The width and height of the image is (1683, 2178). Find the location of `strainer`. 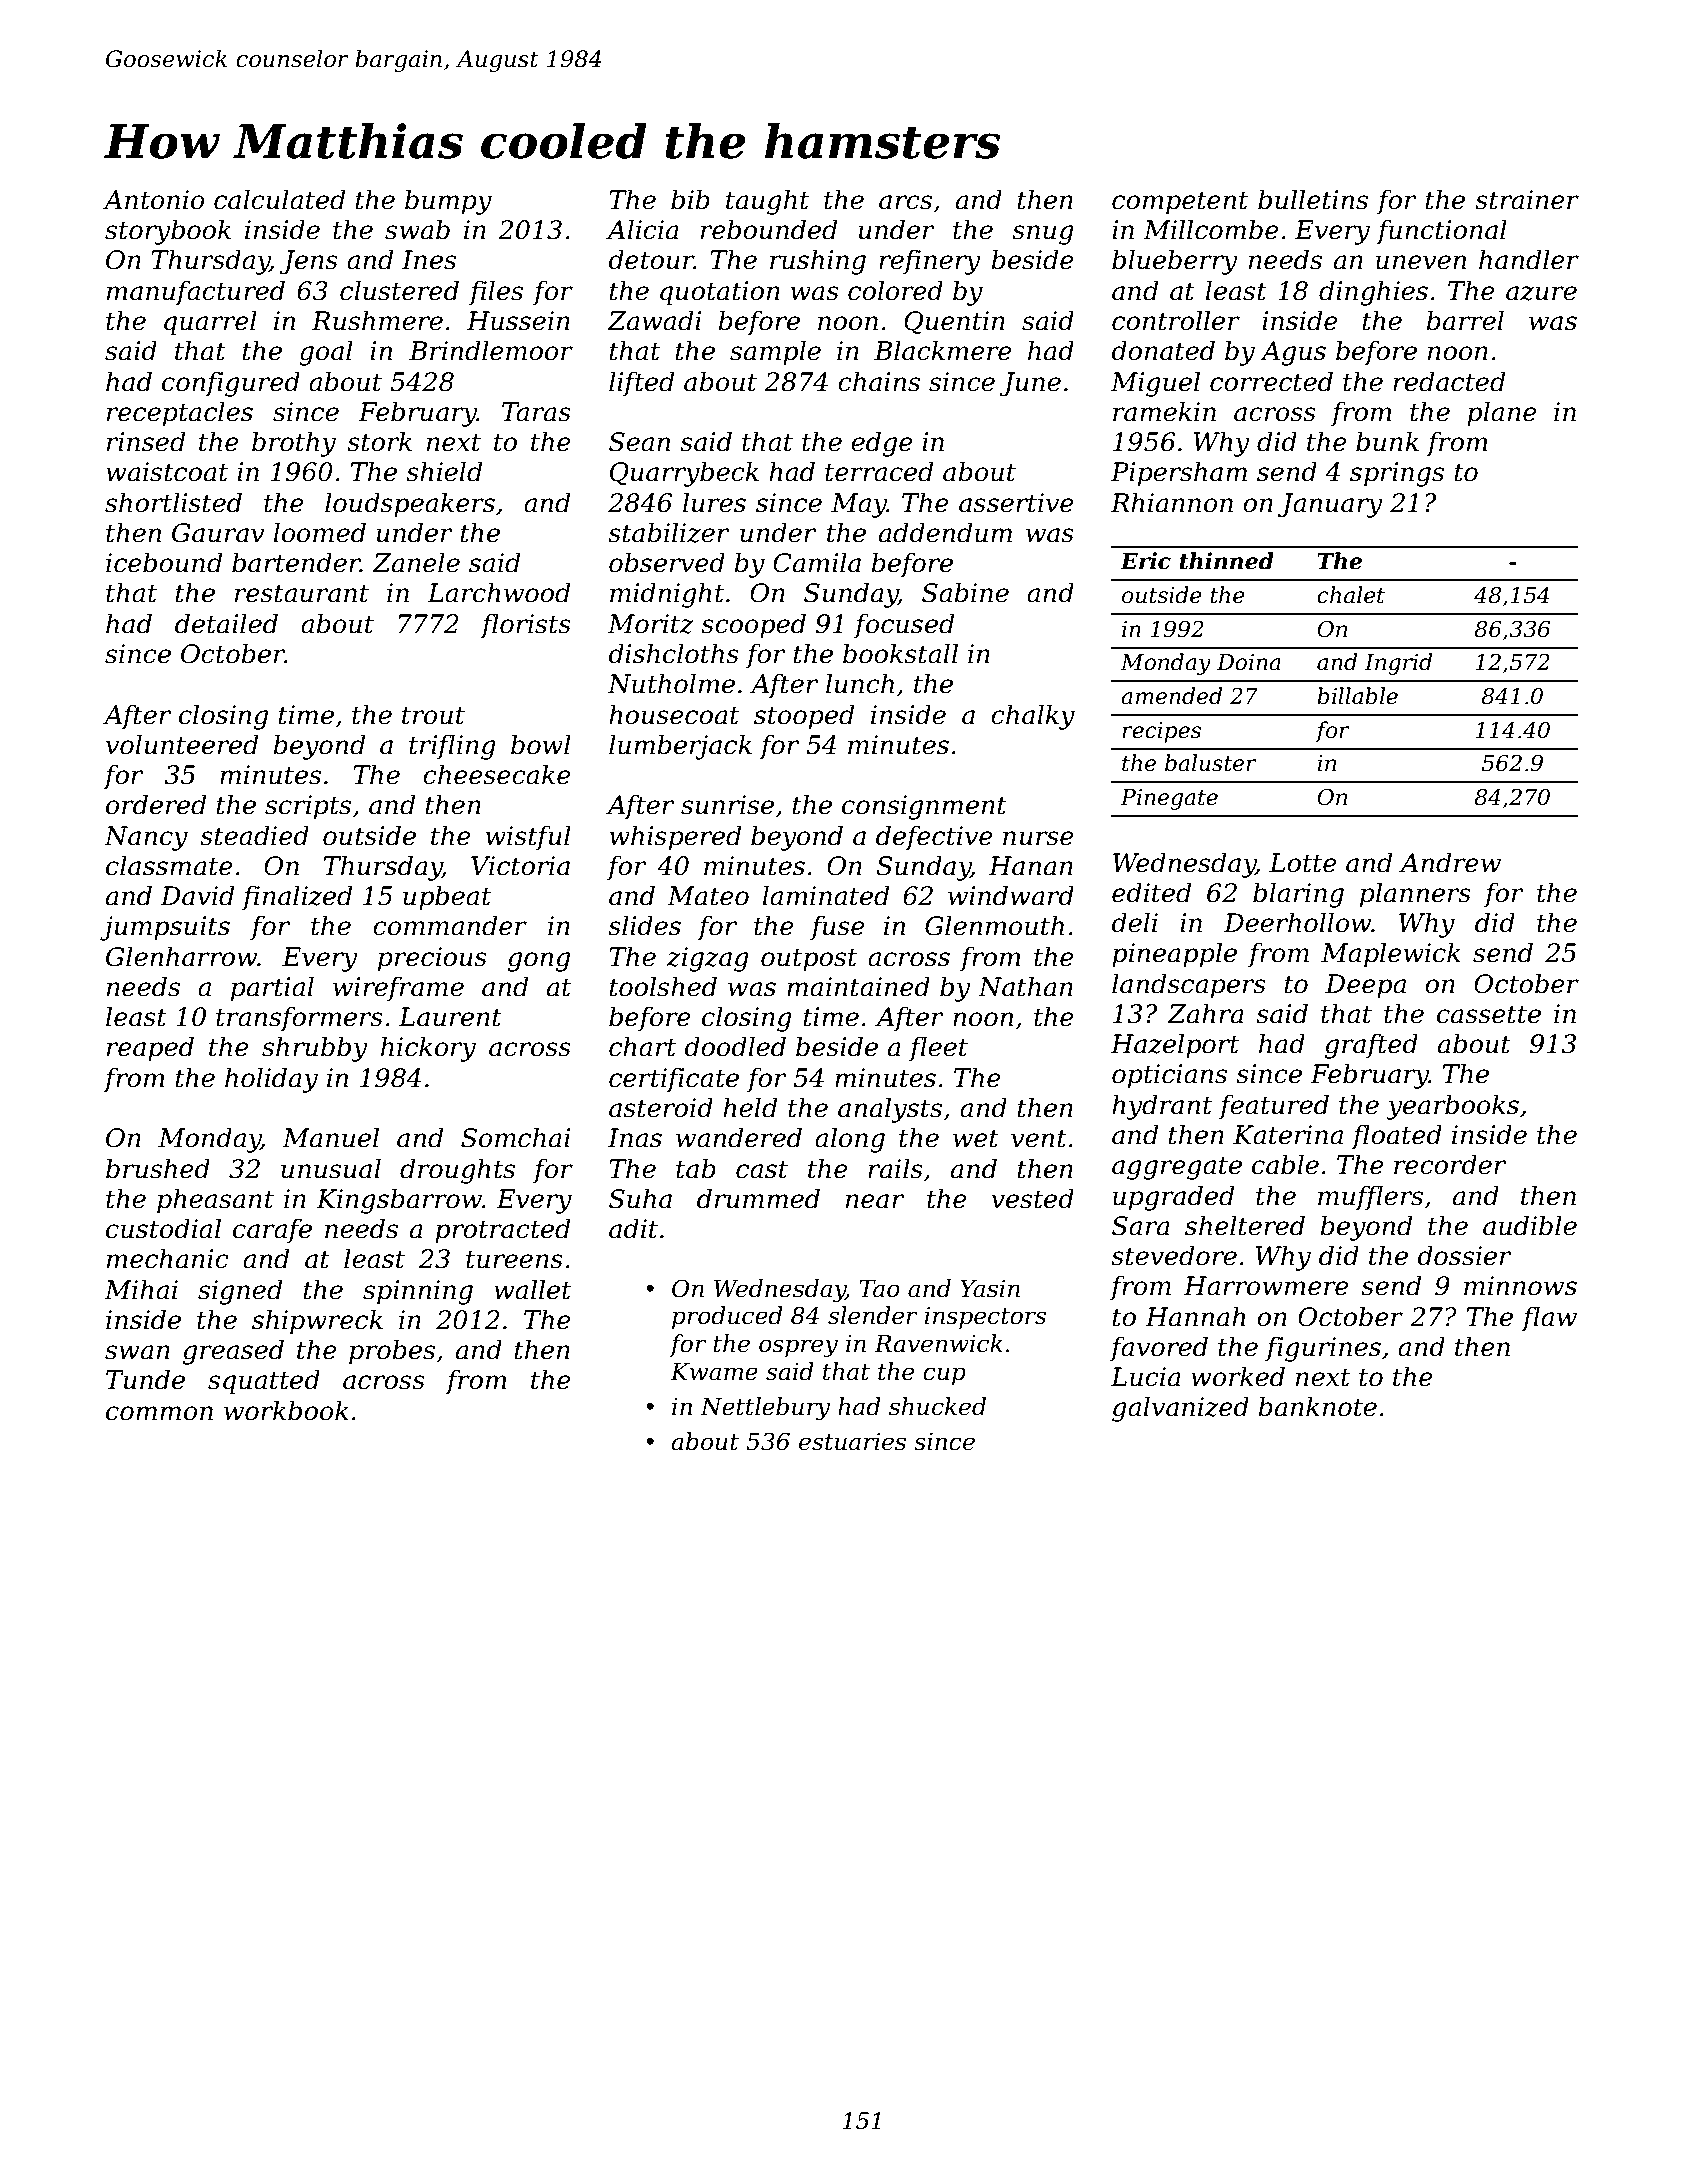

strainer is located at coordinates (1527, 200).
